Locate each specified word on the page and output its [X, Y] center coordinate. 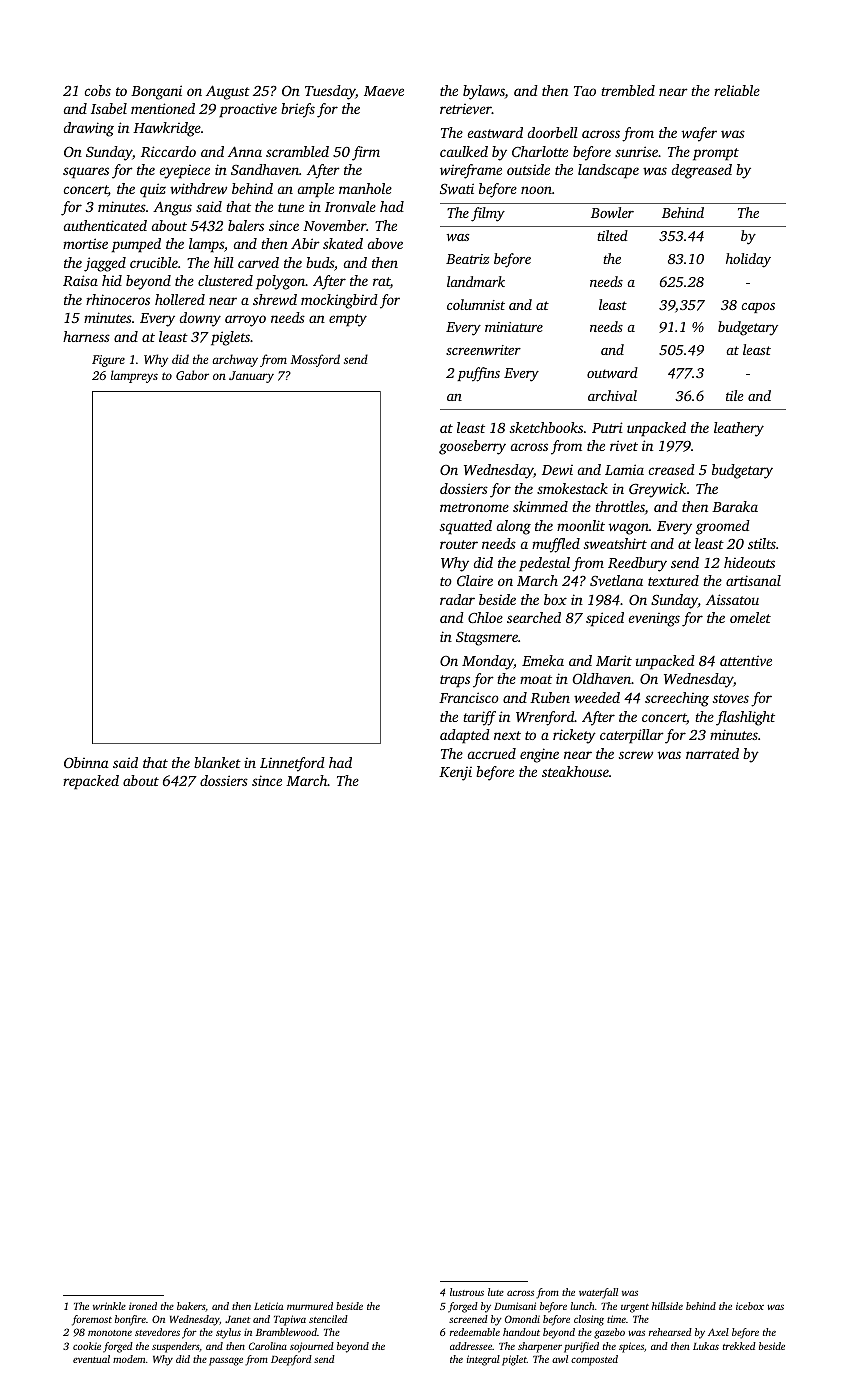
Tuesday [330, 92]
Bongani [156, 92]
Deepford [291, 1360]
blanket [217, 762]
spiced [605, 619]
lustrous [467, 1292]
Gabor [192, 375]
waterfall [598, 1293]
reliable [737, 90]
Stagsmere [487, 639]
